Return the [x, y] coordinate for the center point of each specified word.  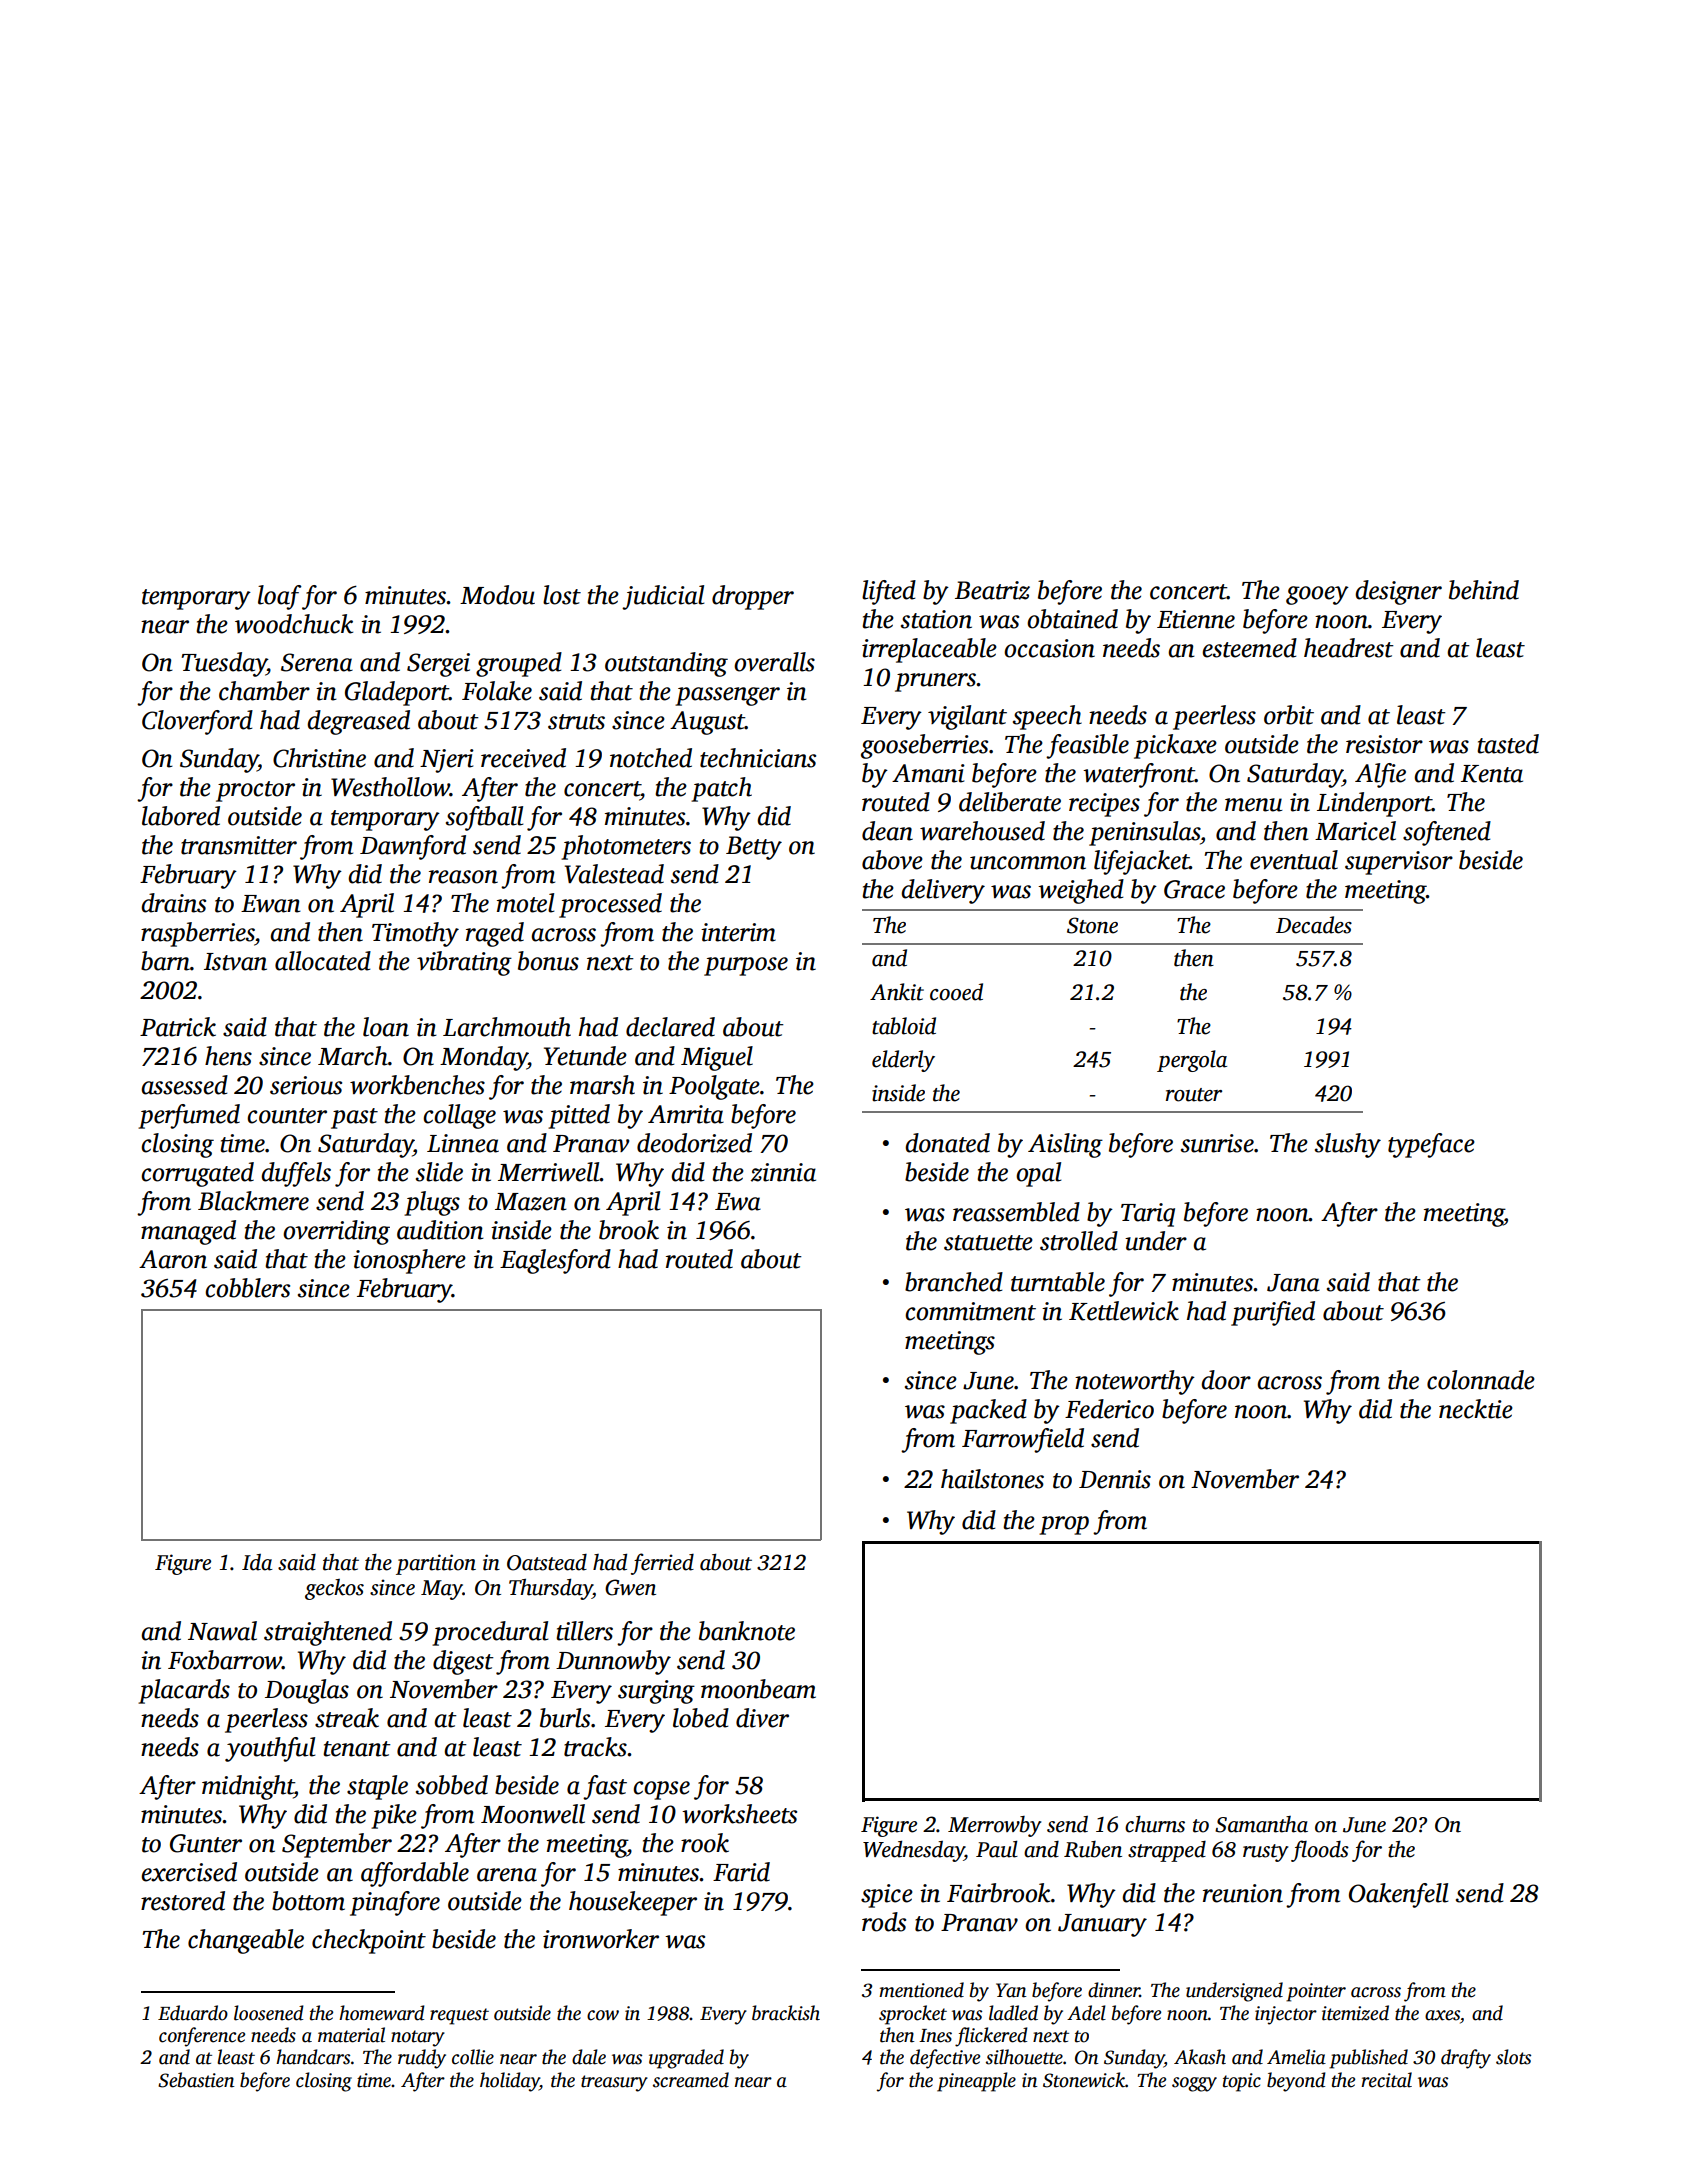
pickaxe [1175, 746]
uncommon [1028, 863]
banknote [747, 1631]
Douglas [307, 1691]
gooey [1317, 595]
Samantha [1261, 1824]
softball [484, 818]
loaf [280, 597]
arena [507, 1875]
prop [1064, 1525]
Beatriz [992, 590]
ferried [662, 1564]
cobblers [247, 1288]
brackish [786, 2013]
